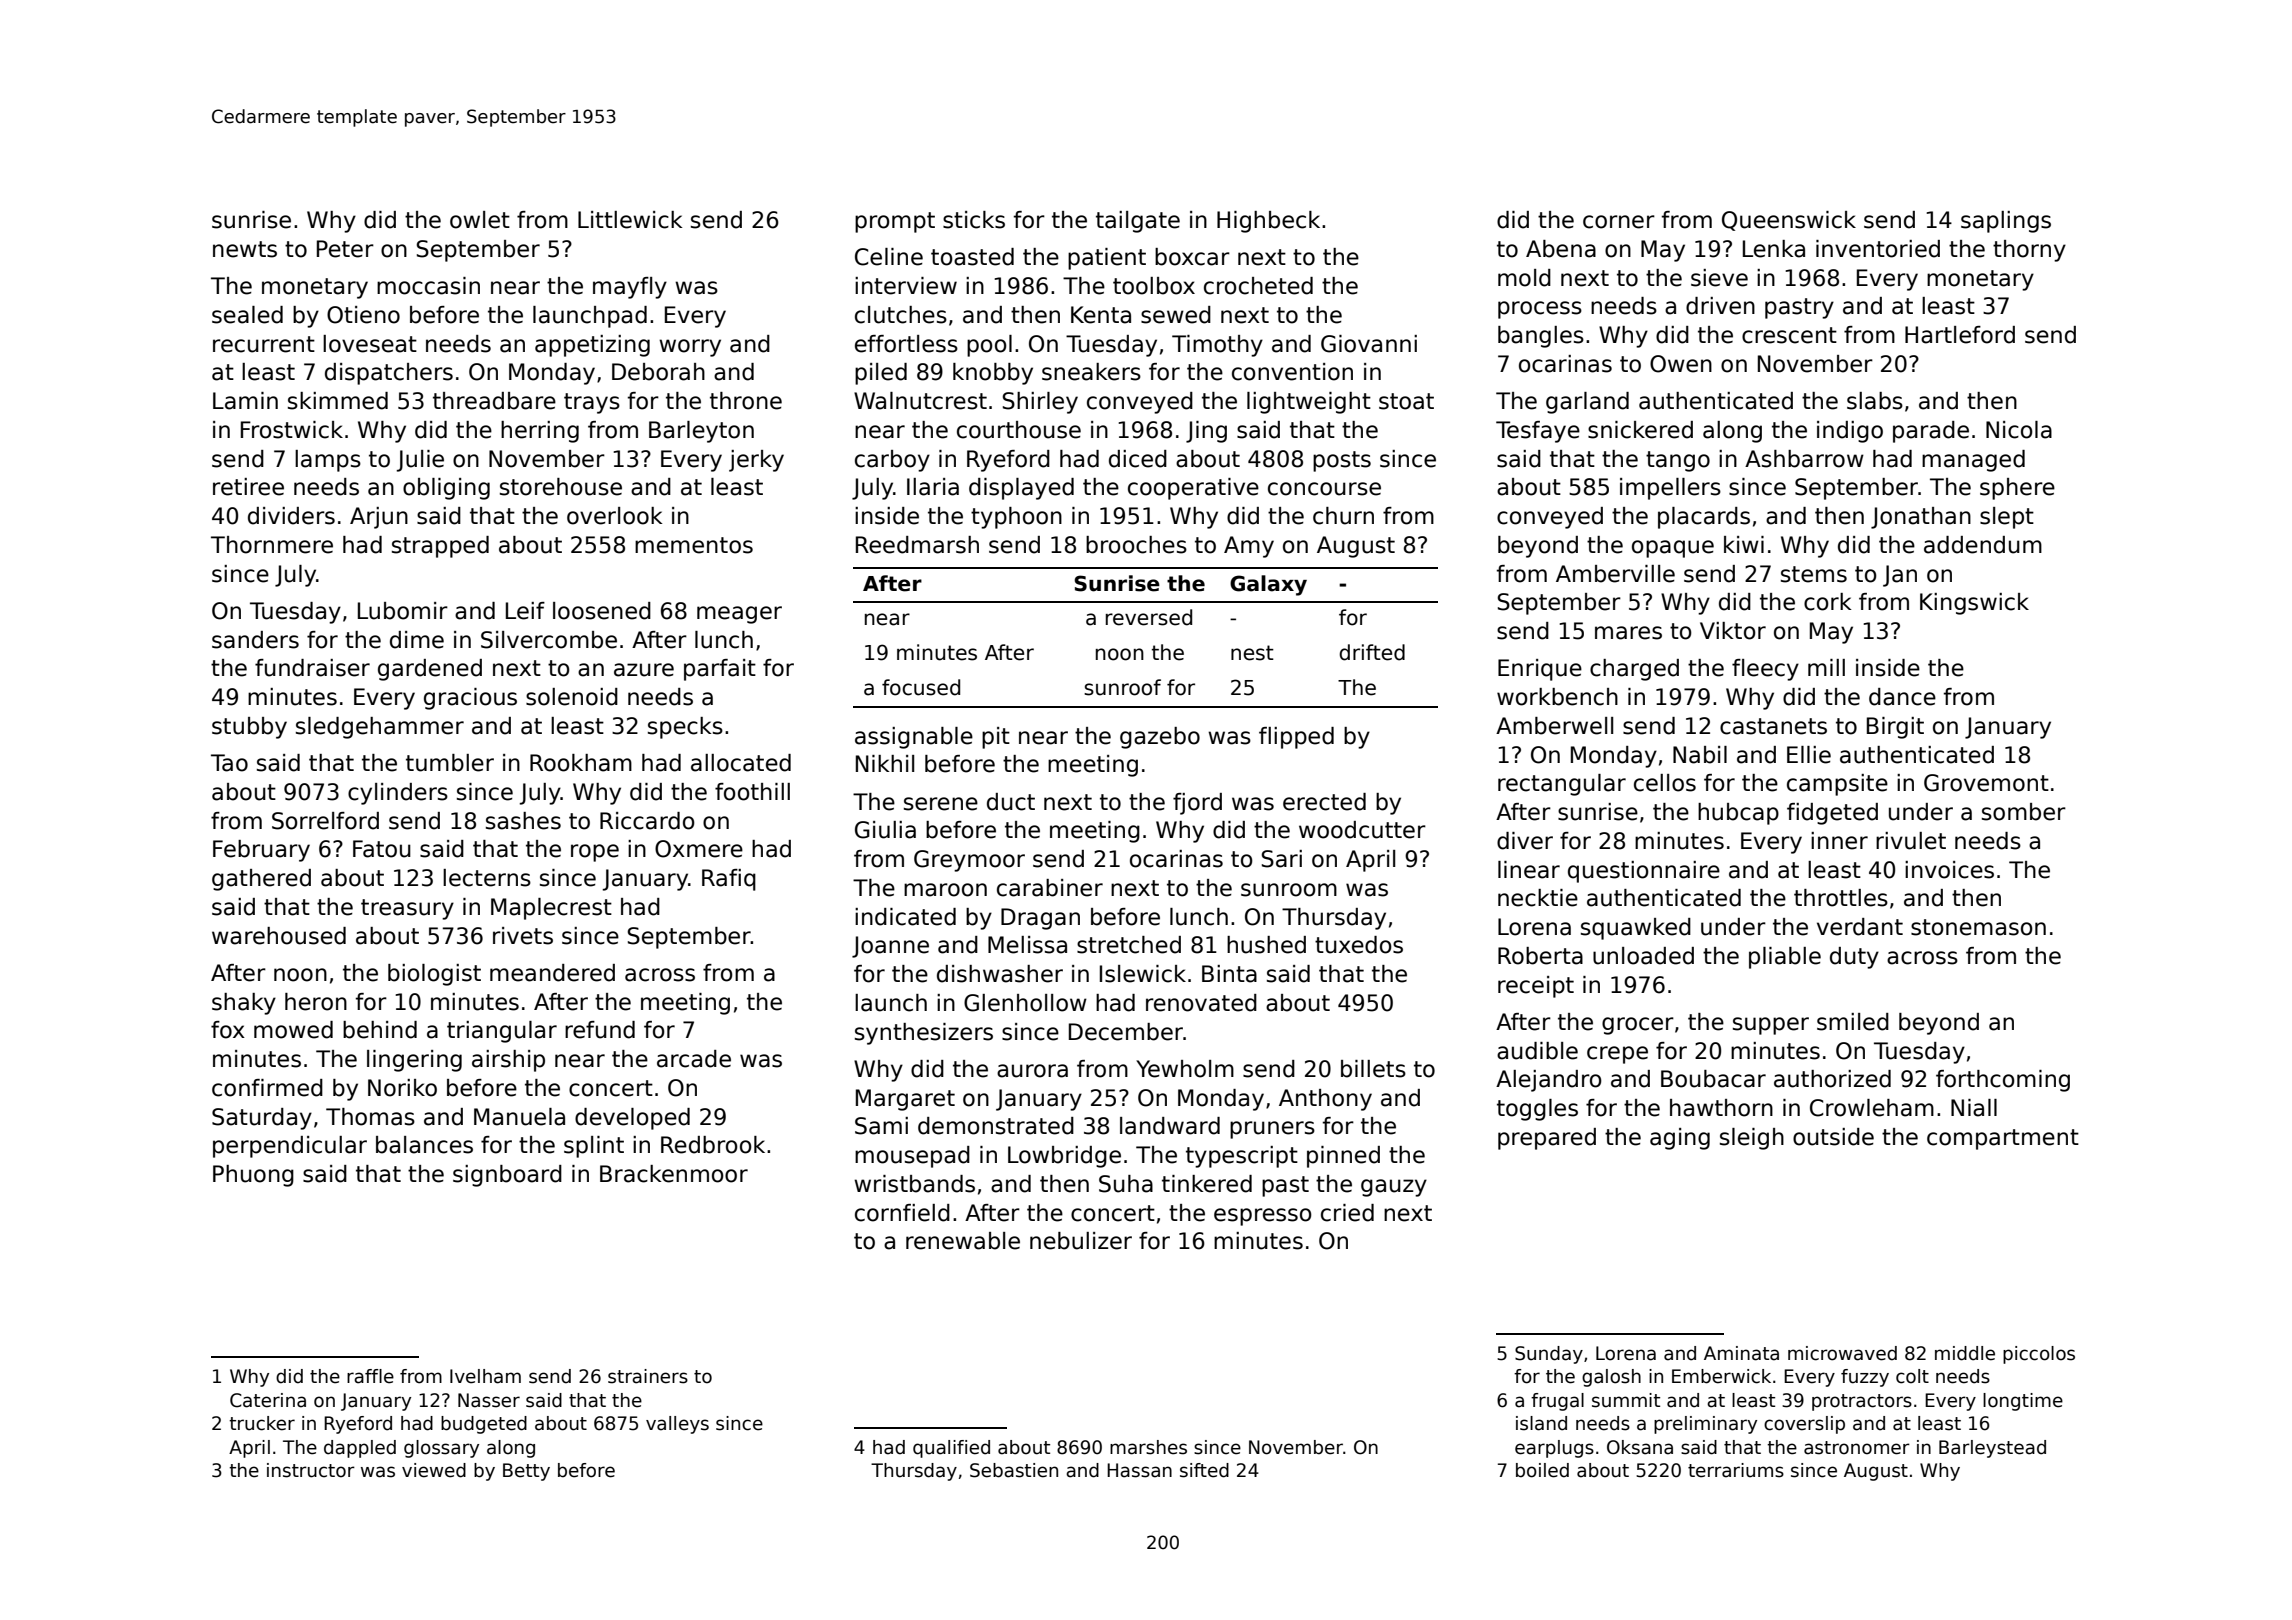 The height and width of the image is (1620, 2292). Describe the element at coordinates (526, 1472) in the image. I see `Betty` at that location.
